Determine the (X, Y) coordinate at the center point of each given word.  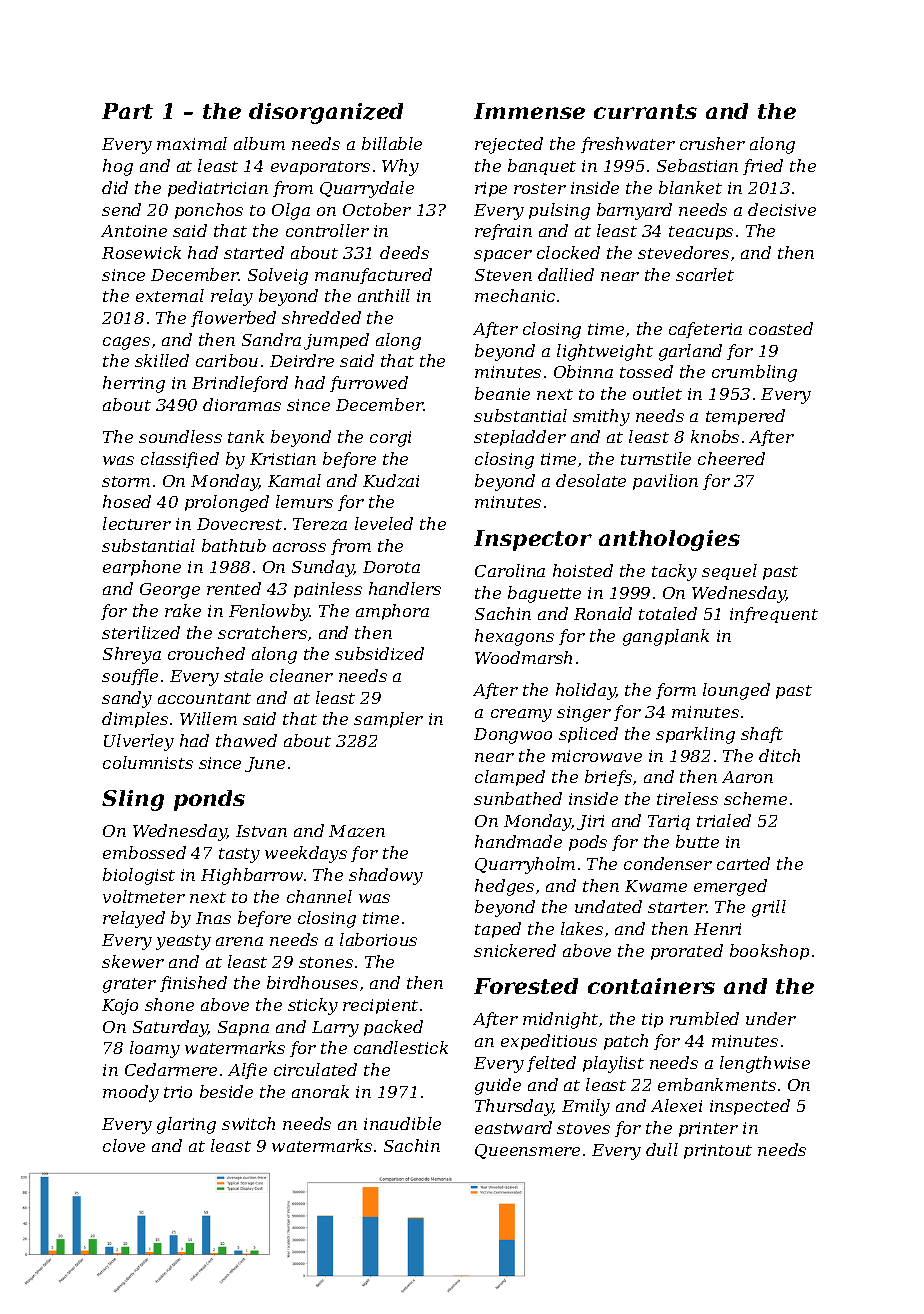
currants (645, 111)
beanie (502, 393)
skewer (133, 961)
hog (118, 167)
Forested (526, 986)
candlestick (401, 1047)
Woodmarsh (523, 657)
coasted (781, 328)
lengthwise (765, 1064)
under (771, 1018)
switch (248, 1123)
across (299, 547)
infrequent (774, 615)
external (170, 295)
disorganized (326, 113)
